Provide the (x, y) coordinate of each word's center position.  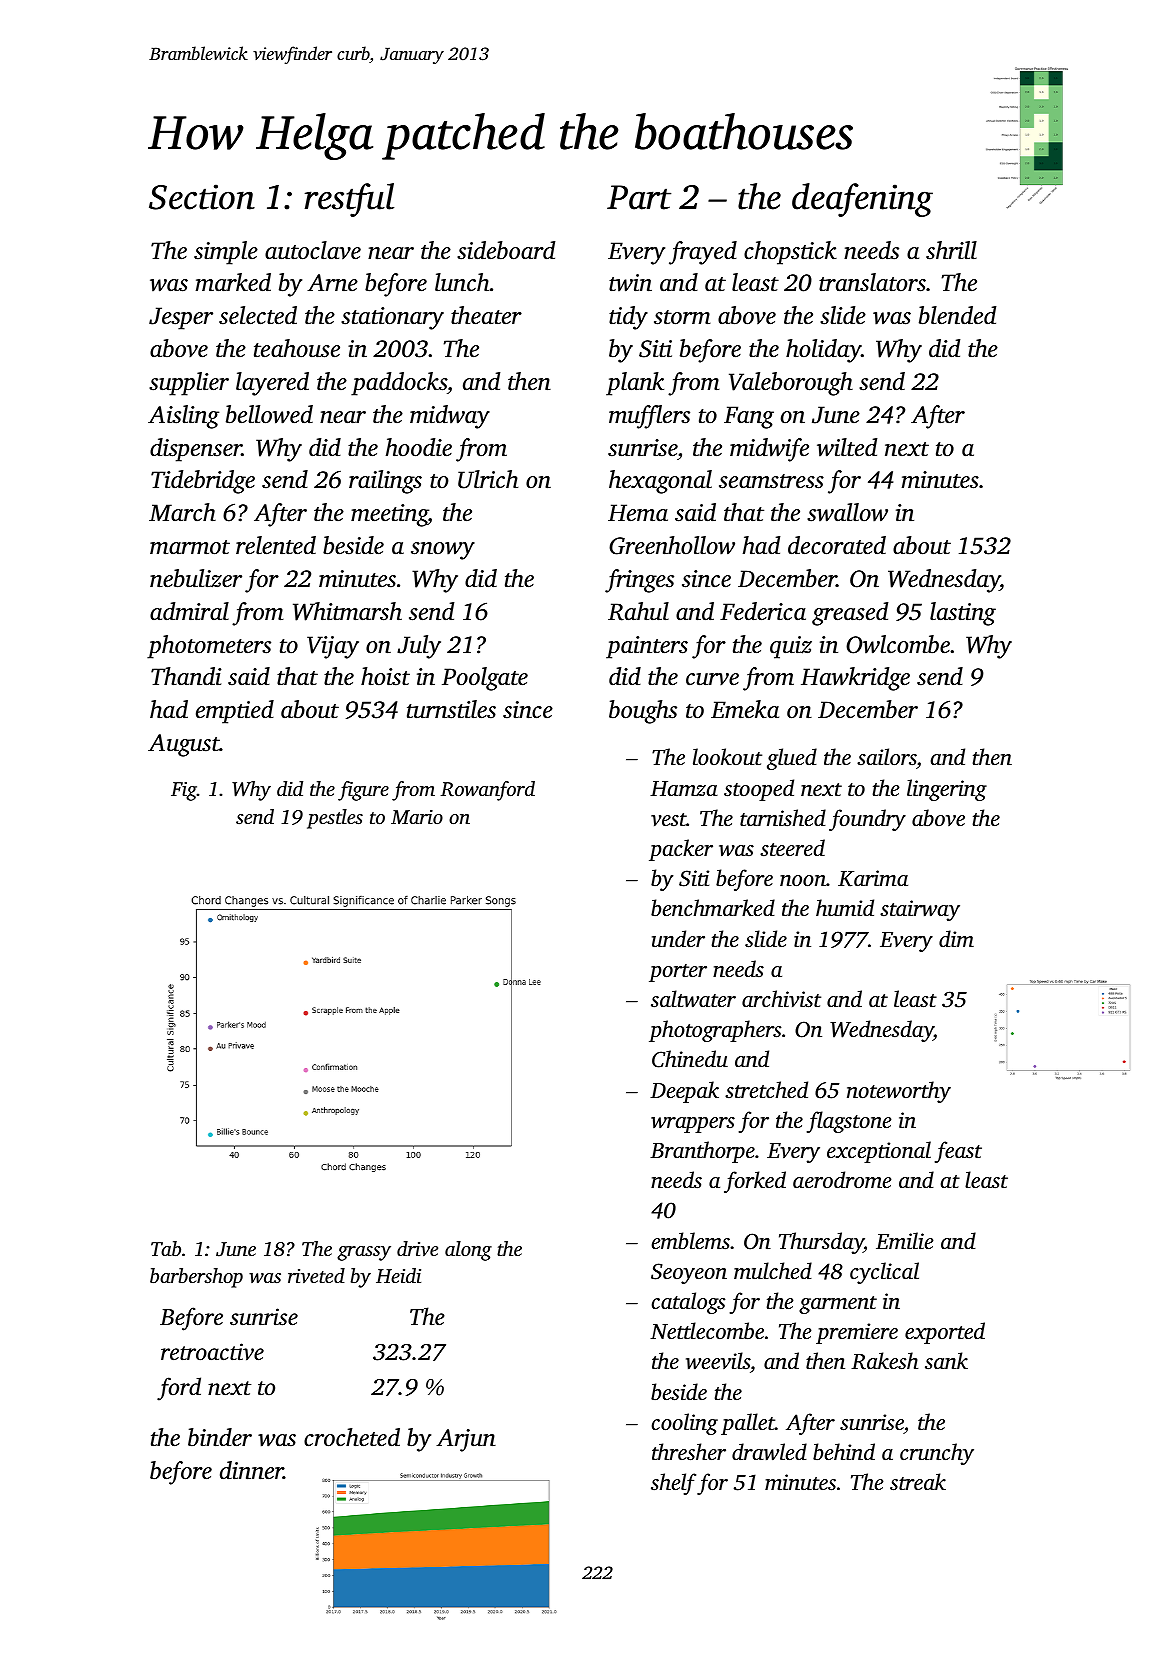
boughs (643, 712)
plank (635, 384)
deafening (862, 200)
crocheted (352, 1437)
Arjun (466, 1440)
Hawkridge (855, 679)
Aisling (183, 417)
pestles (335, 819)
